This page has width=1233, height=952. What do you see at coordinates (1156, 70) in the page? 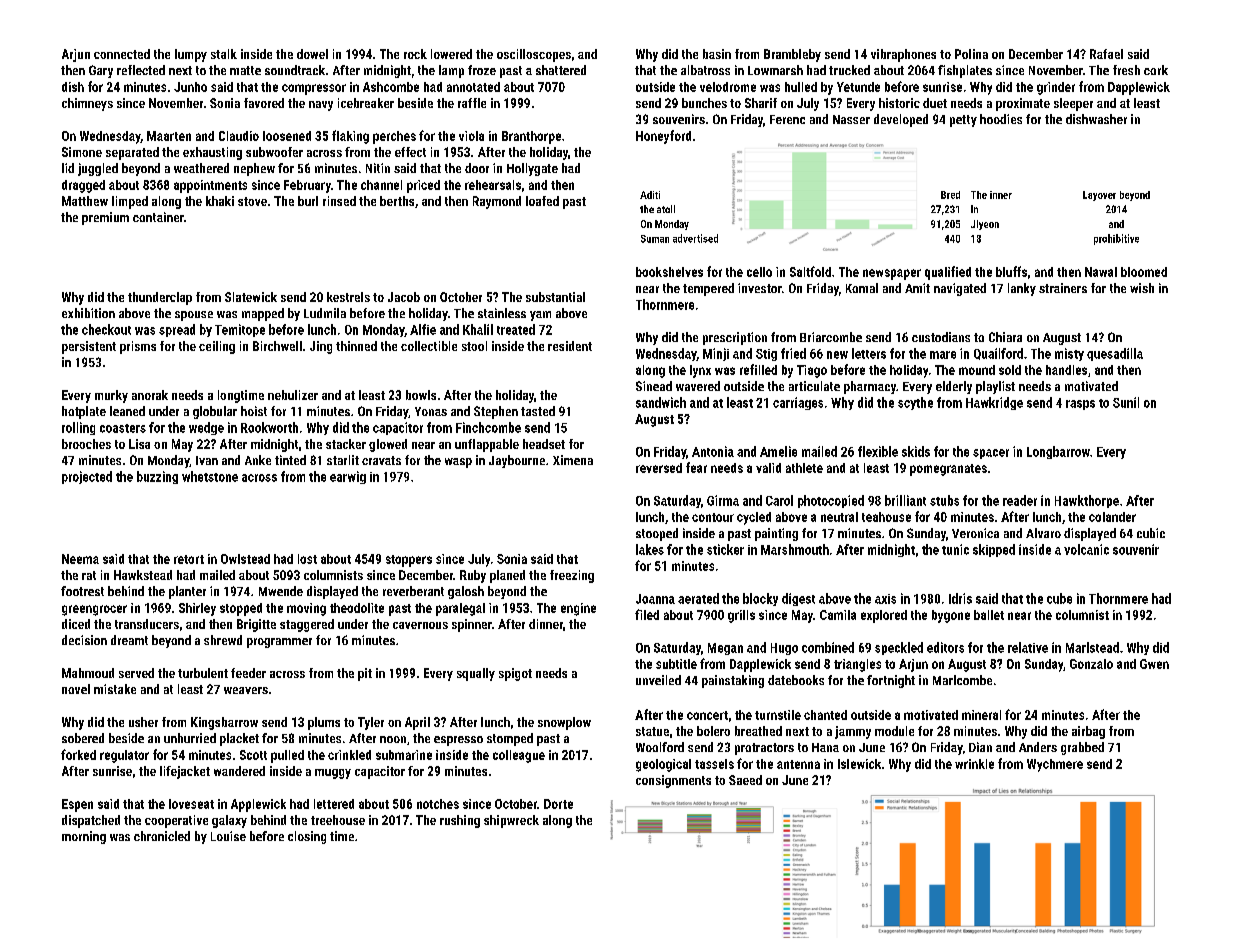
I see `cork` at bounding box center [1156, 70].
